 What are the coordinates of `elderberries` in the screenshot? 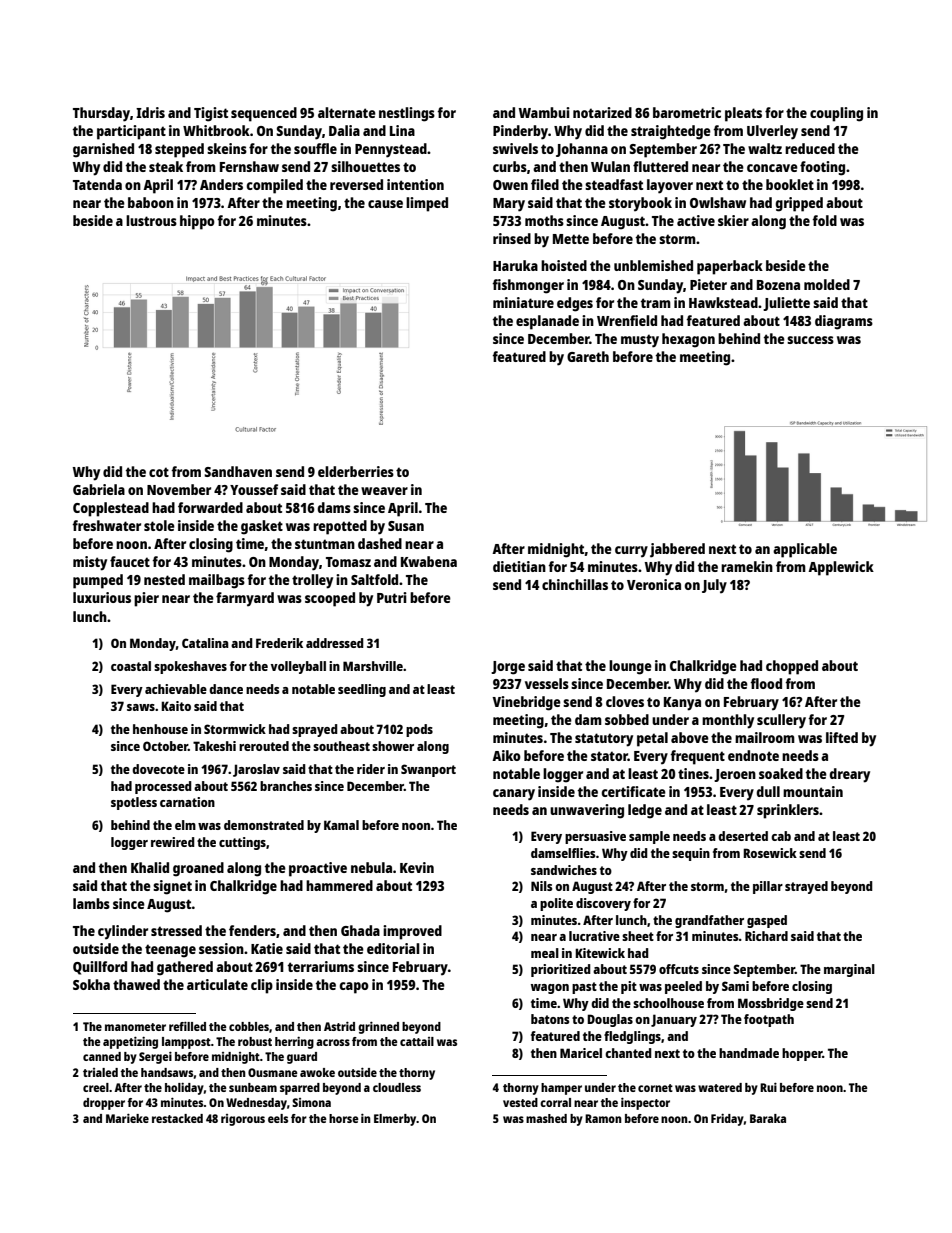 It's located at (356, 471).
